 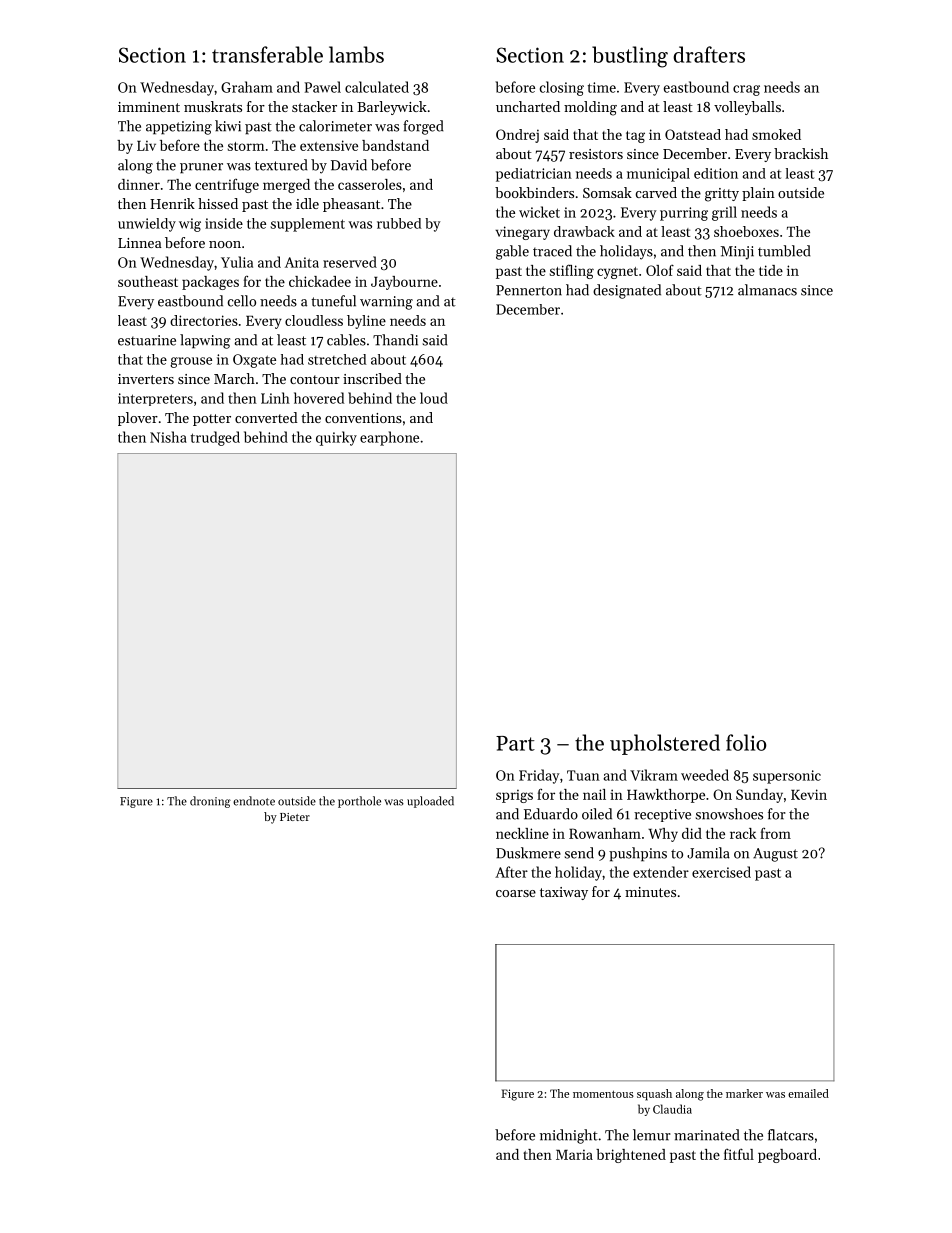 What do you see at coordinates (569, 1136) in the screenshot?
I see `midnight` at bounding box center [569, 1136].
